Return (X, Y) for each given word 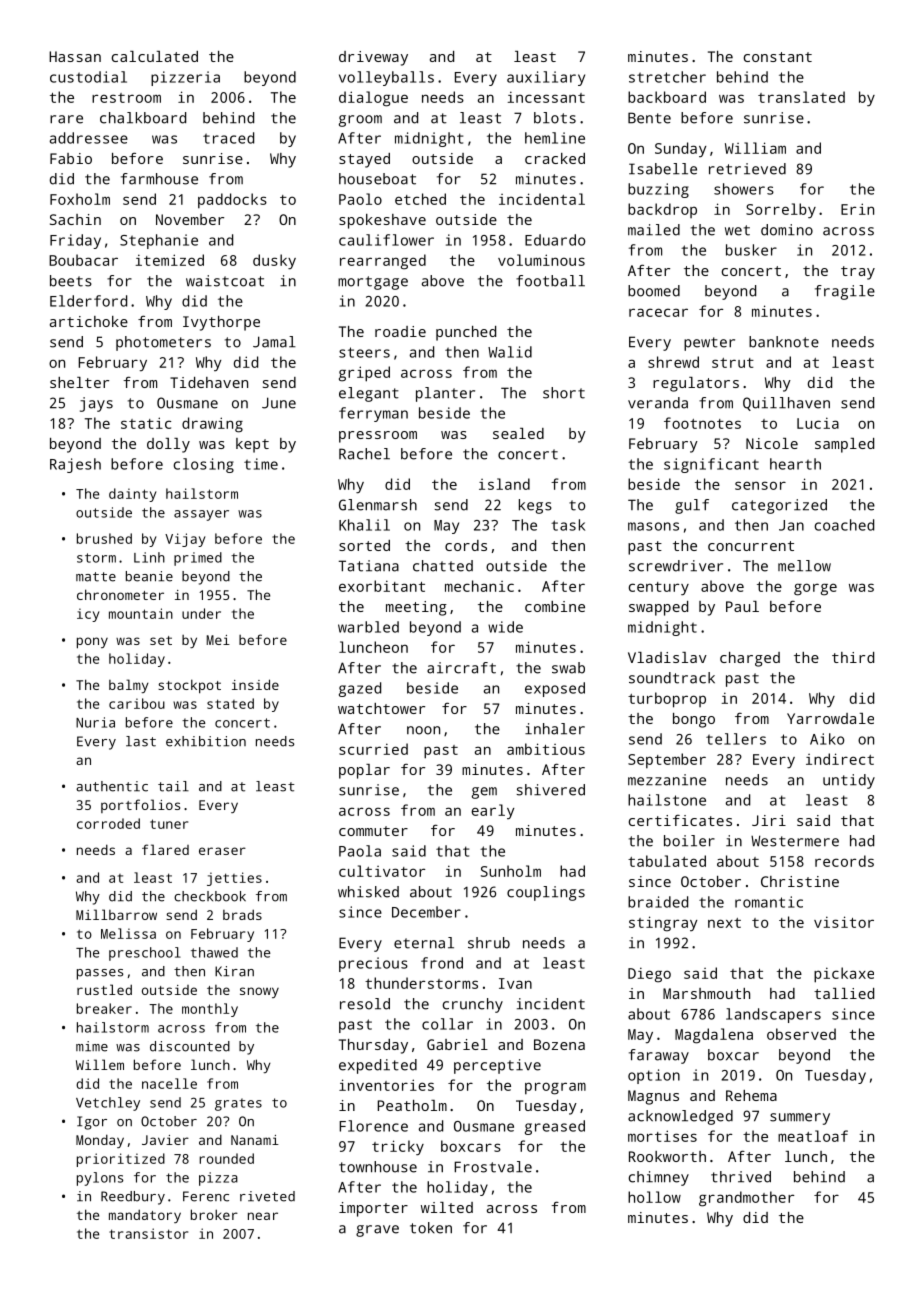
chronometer (120, 594)
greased (555, 1127)
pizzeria (185, 78)
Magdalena (714, 1036)
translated (801, 97)
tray (858, 273)
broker (214, 1214)
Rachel (364, 454)
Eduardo (555, 240)
